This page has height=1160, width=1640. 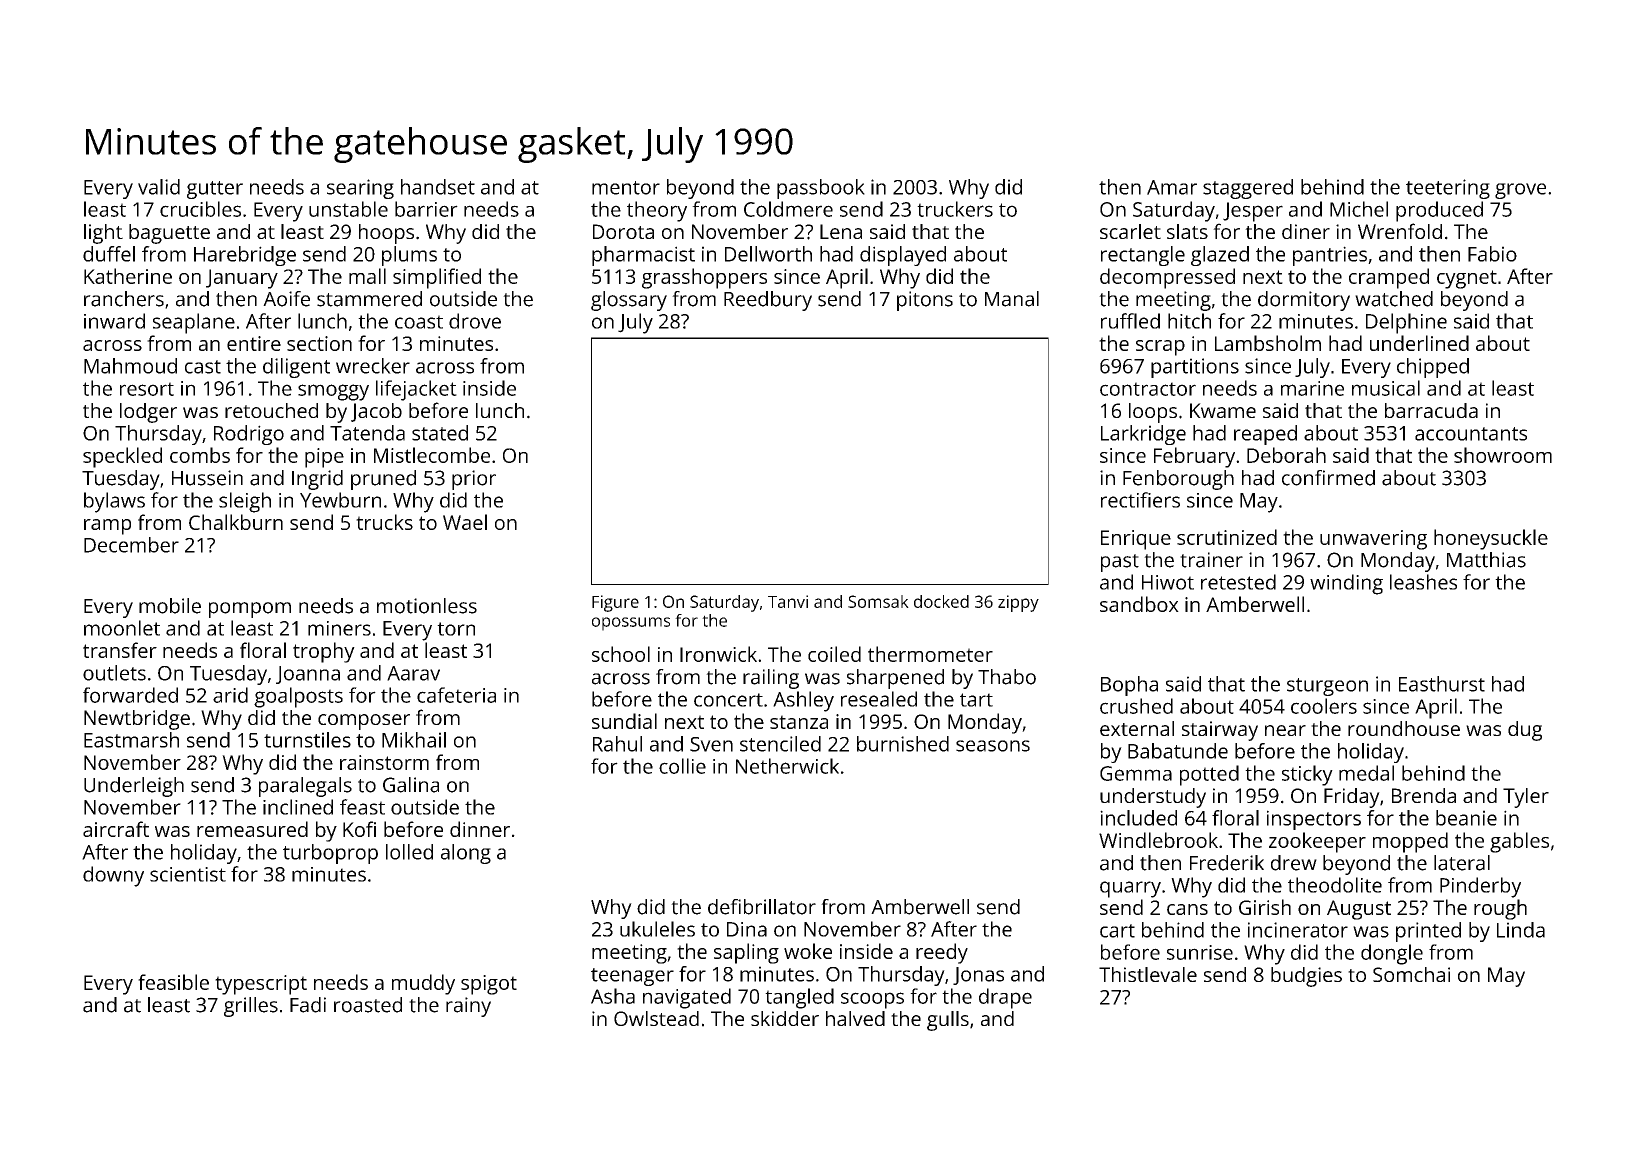 What do you see at coordinates (1411, 974) in the page?
I see `Somchai` at bounding box center [1411, 974].
